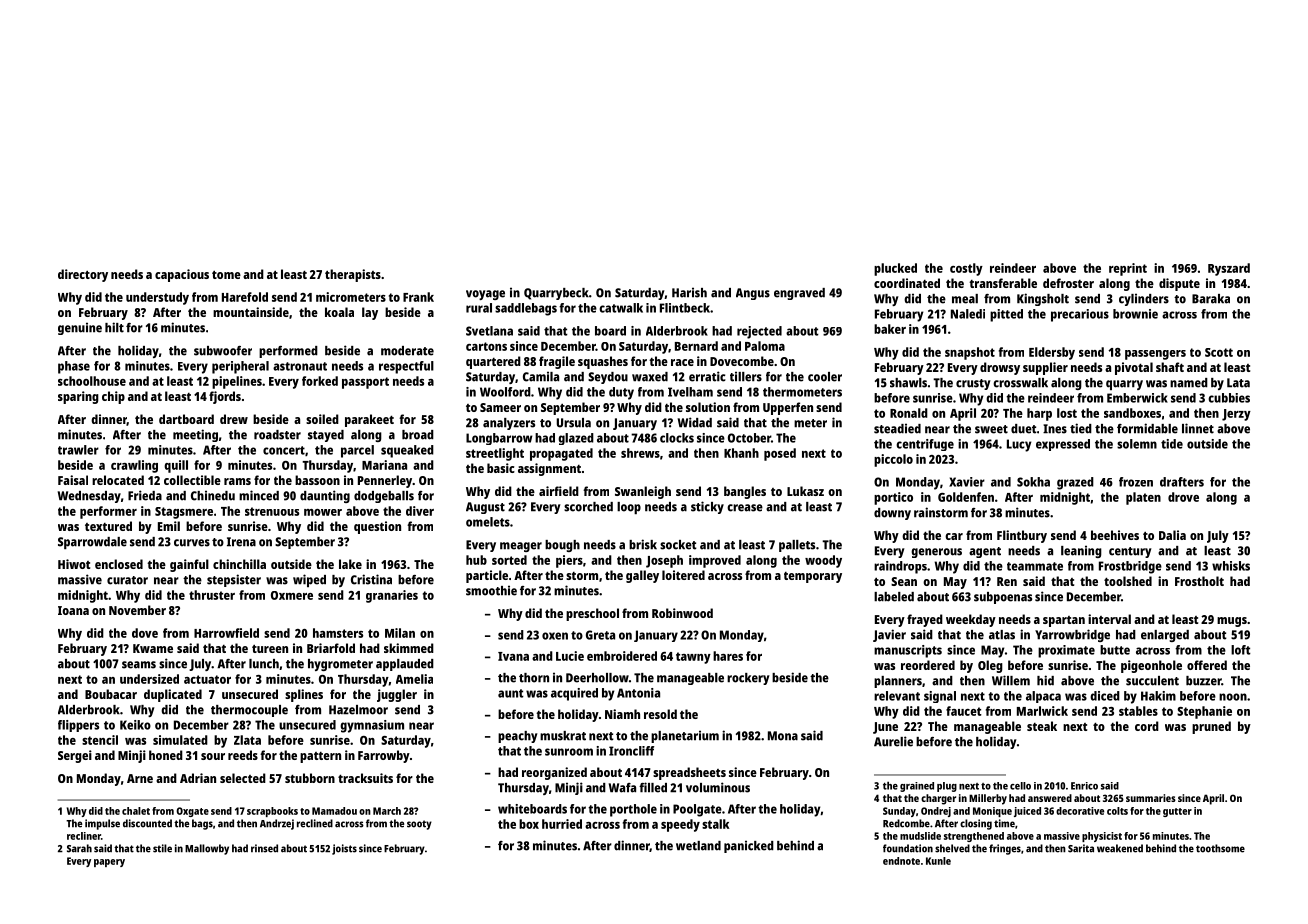 Image resolution: width=1308 pixels, height=924 pixels. I want to click on faucet, so click(964, 711).
